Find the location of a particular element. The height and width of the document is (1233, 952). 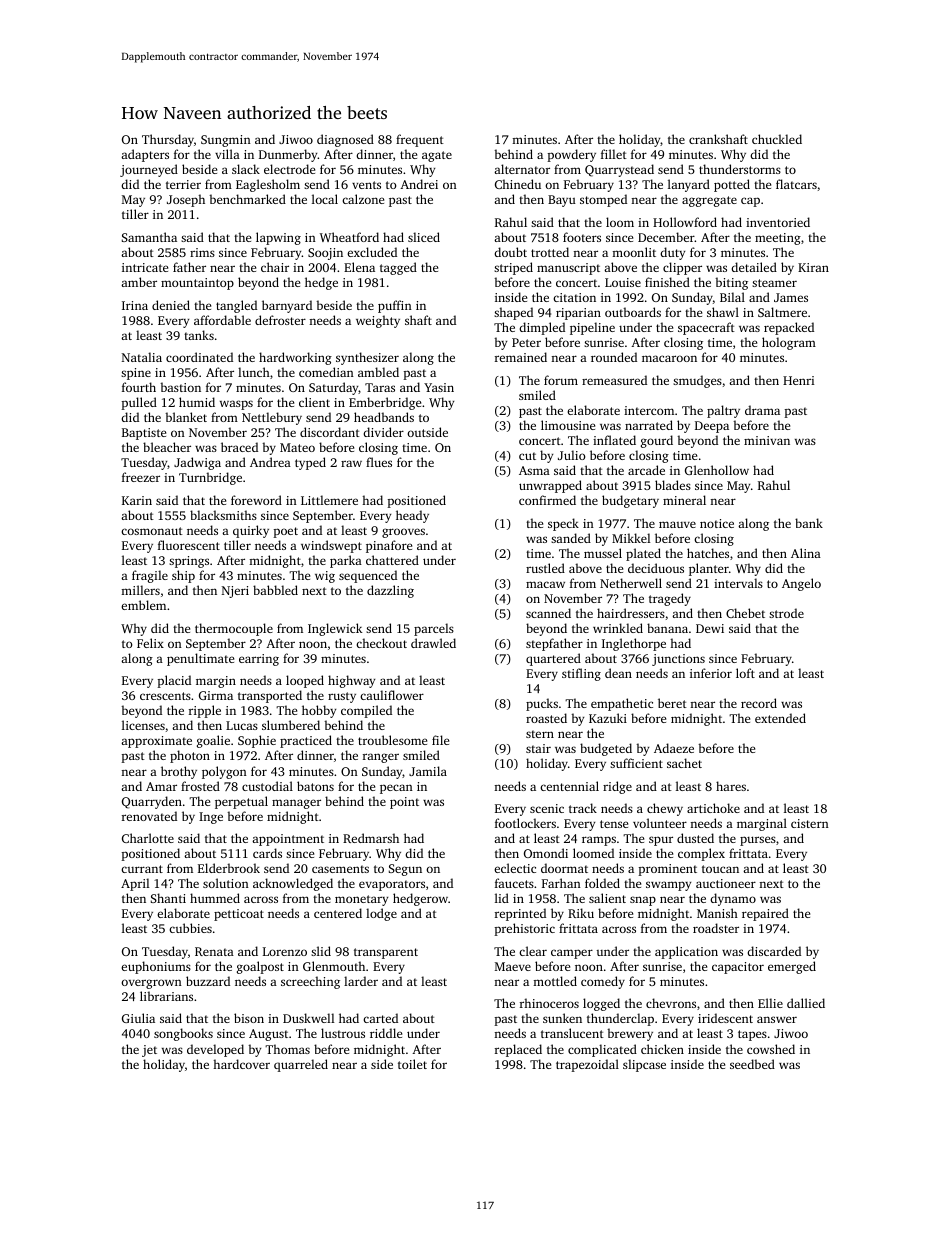

Karin is located at coordinates (137, 500).
